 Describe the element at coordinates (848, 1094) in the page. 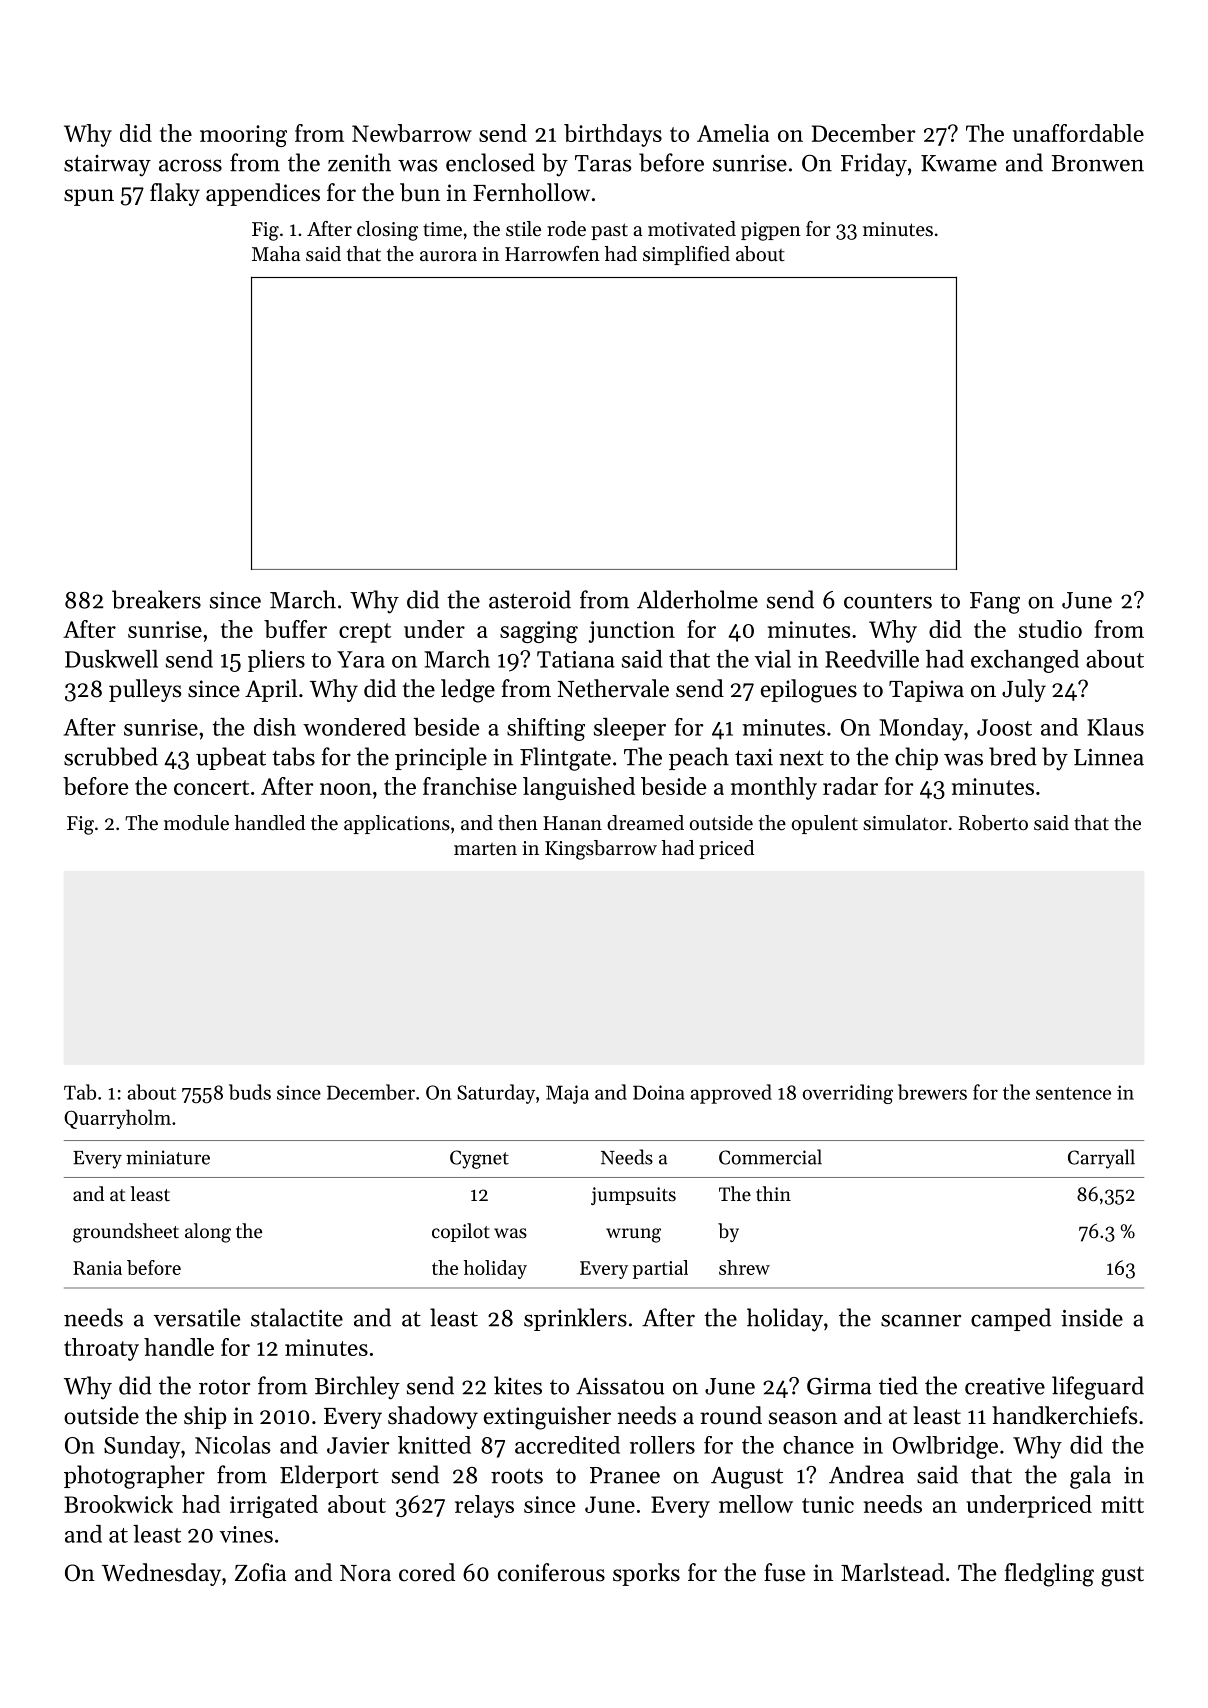

I see `overriding` at that location.
